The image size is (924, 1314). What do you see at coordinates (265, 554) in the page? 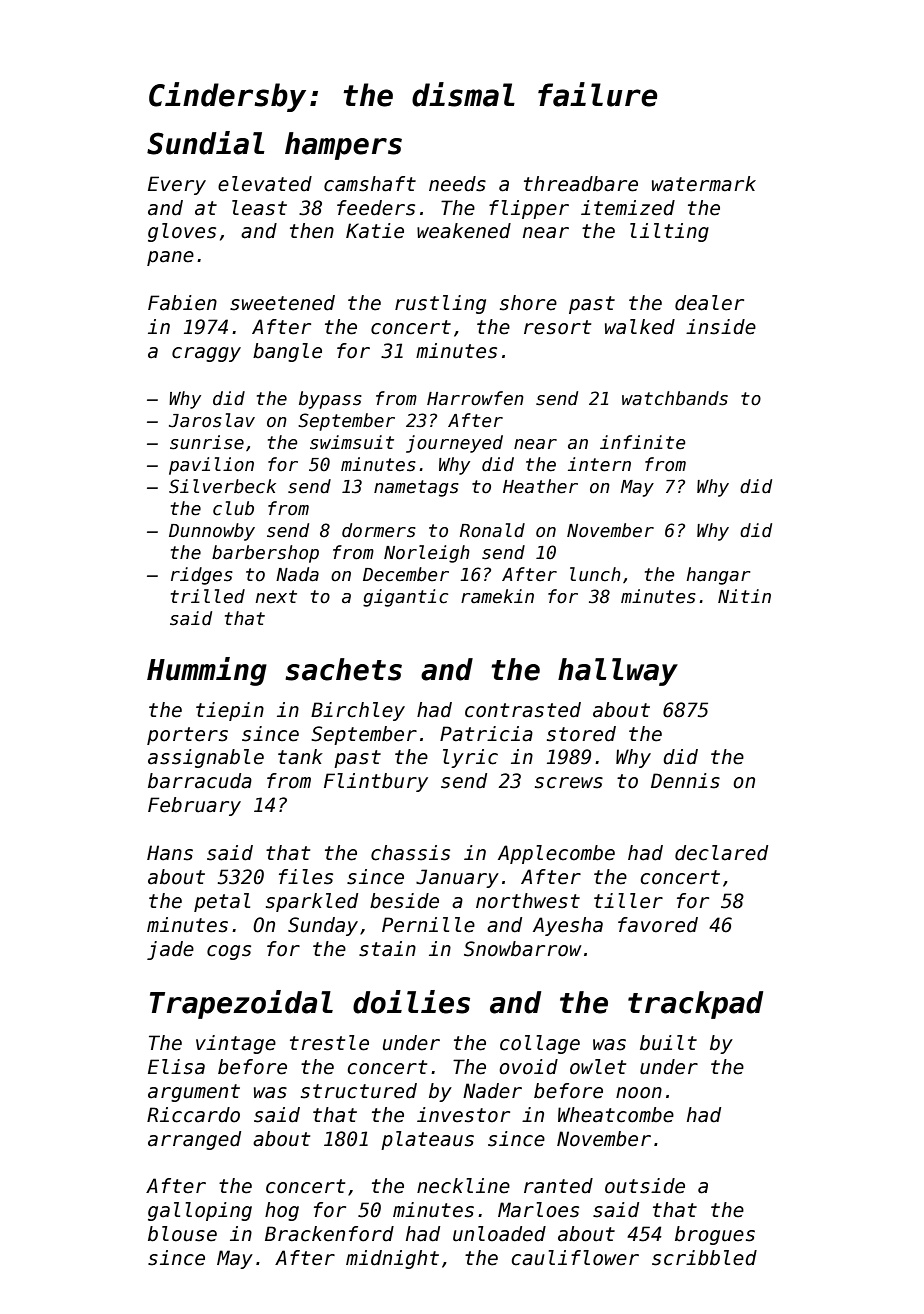
I see `barbershop` at bounding box center [265, 554].
